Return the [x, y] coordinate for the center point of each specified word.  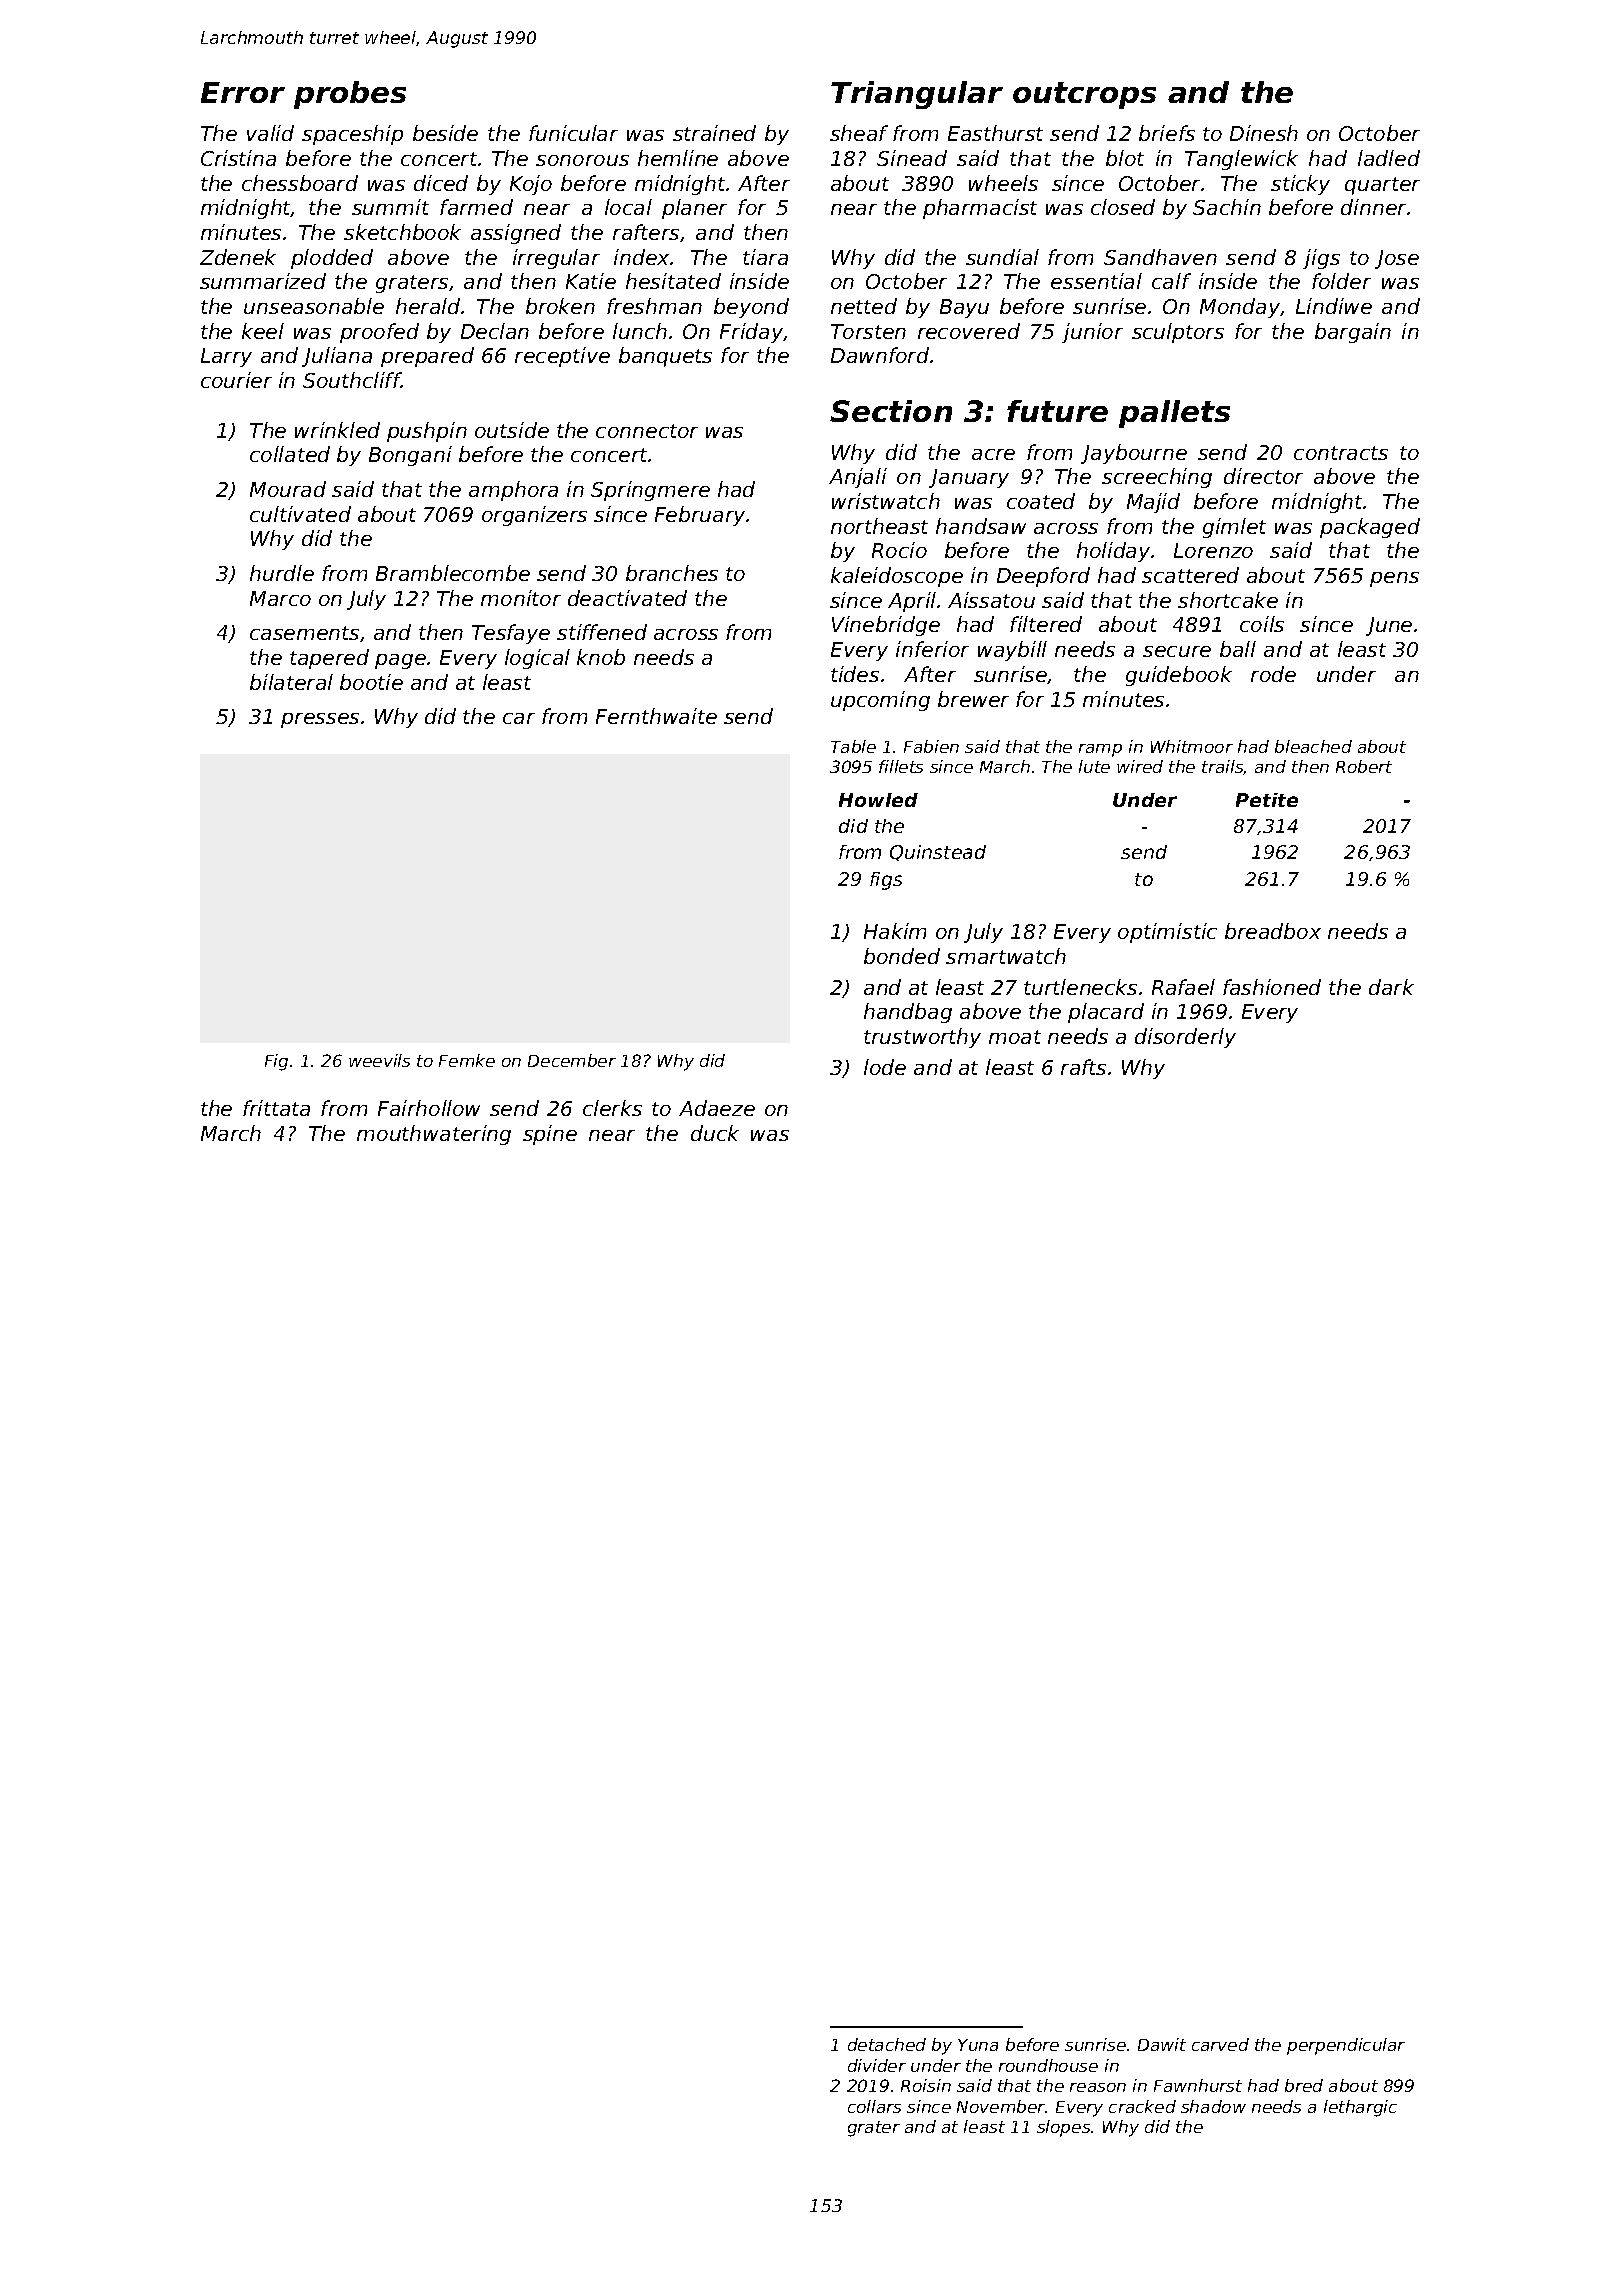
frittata [276, 1108]
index [641, 257]
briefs [1167, 133]
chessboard [300, 183]
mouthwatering [434, 1135]
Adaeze [717, 1108]
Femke [467, 1060]
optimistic [1167, 933]
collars [874, 2106]
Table [853, 746]
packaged [1370, 528]
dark [1391, 987]
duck [715, 1133]
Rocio [899, 550]
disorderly [1185, 1038]
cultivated [300, 514]
